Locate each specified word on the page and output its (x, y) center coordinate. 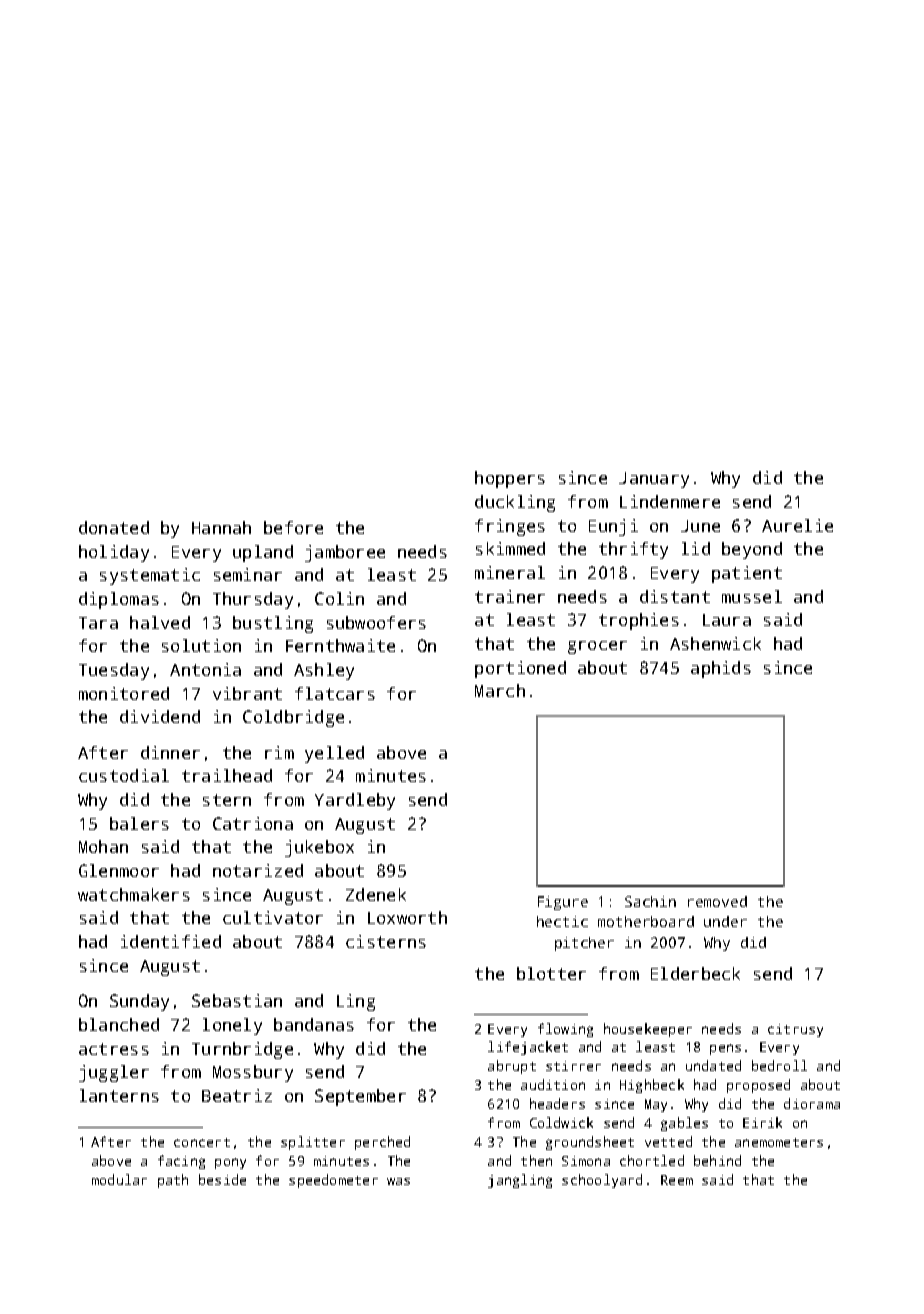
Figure (563, 903)
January (654, 480)
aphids (721, 669)
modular (119, 1179)
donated (114, 527)
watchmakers (134, 894)
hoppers (510, 479)
